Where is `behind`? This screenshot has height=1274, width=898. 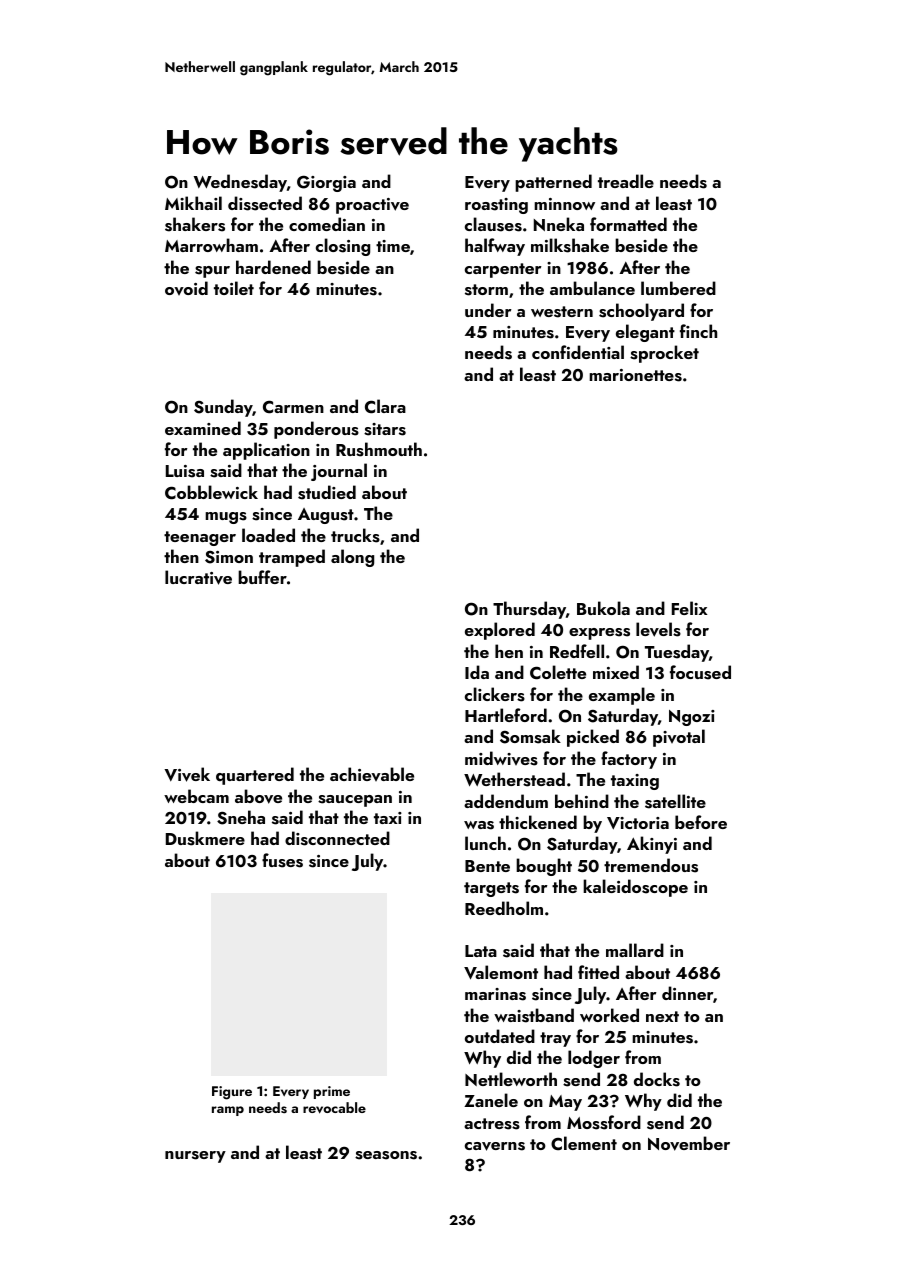
behind is located at coordinates (582, 801).
